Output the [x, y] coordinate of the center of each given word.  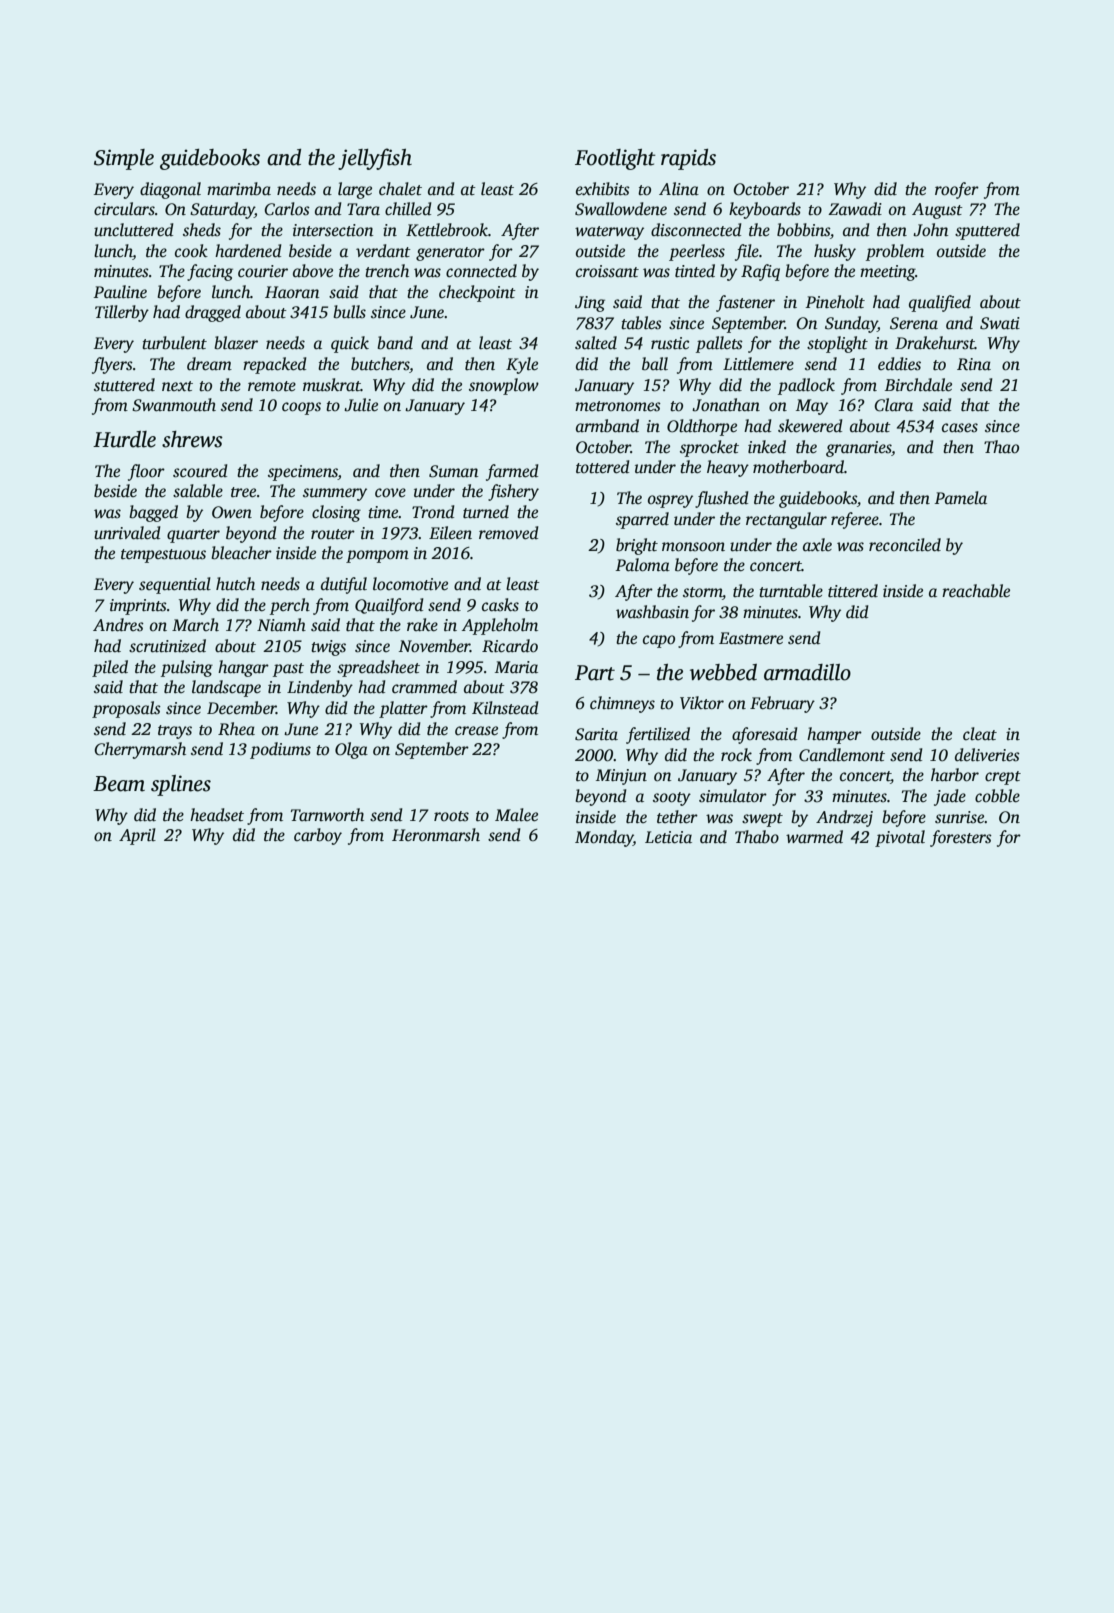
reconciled [905, 545]
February [782, 704]
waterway [609, 233]
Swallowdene [621, 209]
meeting [887, 273]
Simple [124, 159]
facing [210, 272]
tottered [603, 467]
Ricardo [510, 646]
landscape [226, 688]
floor [146, 472]
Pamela [960, 497]
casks [500, 605]
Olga [351, 750]
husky [835, 252]
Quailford [389, 606]
